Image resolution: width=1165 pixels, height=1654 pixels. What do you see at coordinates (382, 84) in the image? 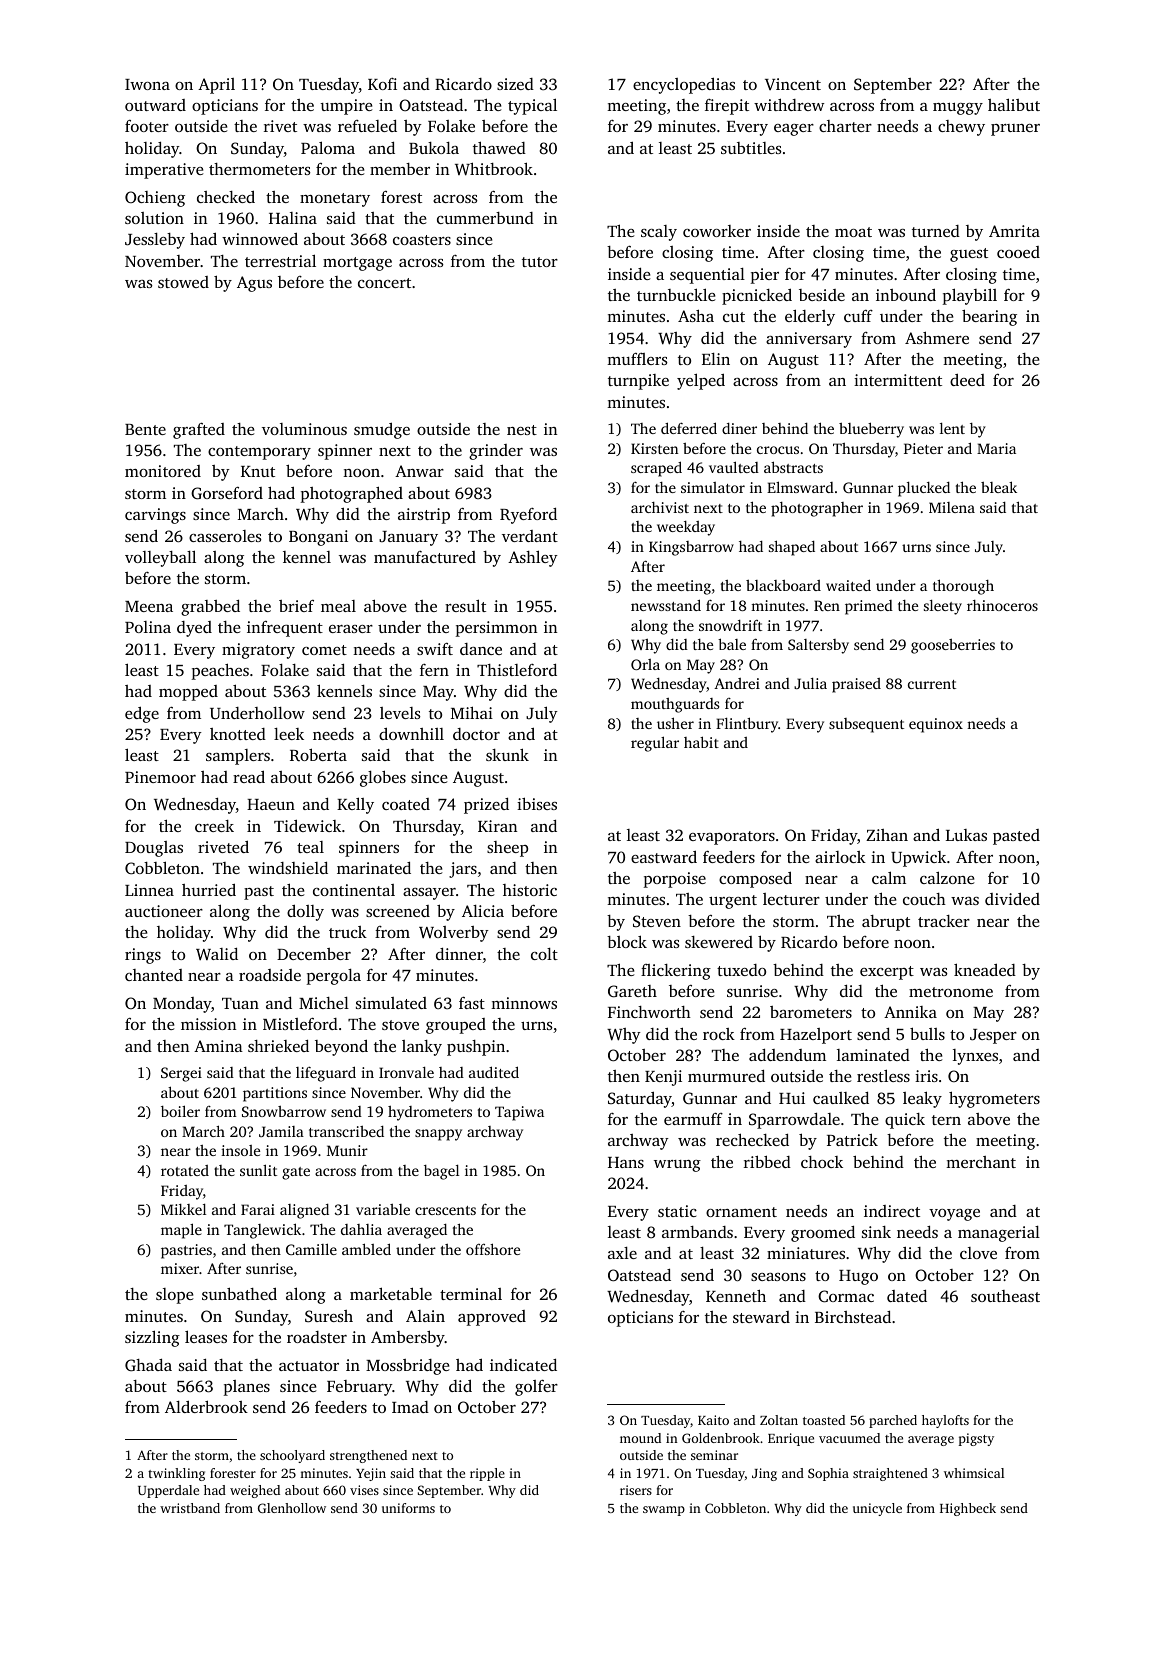
I see `Kofi` at bounding box center [382, 84].
